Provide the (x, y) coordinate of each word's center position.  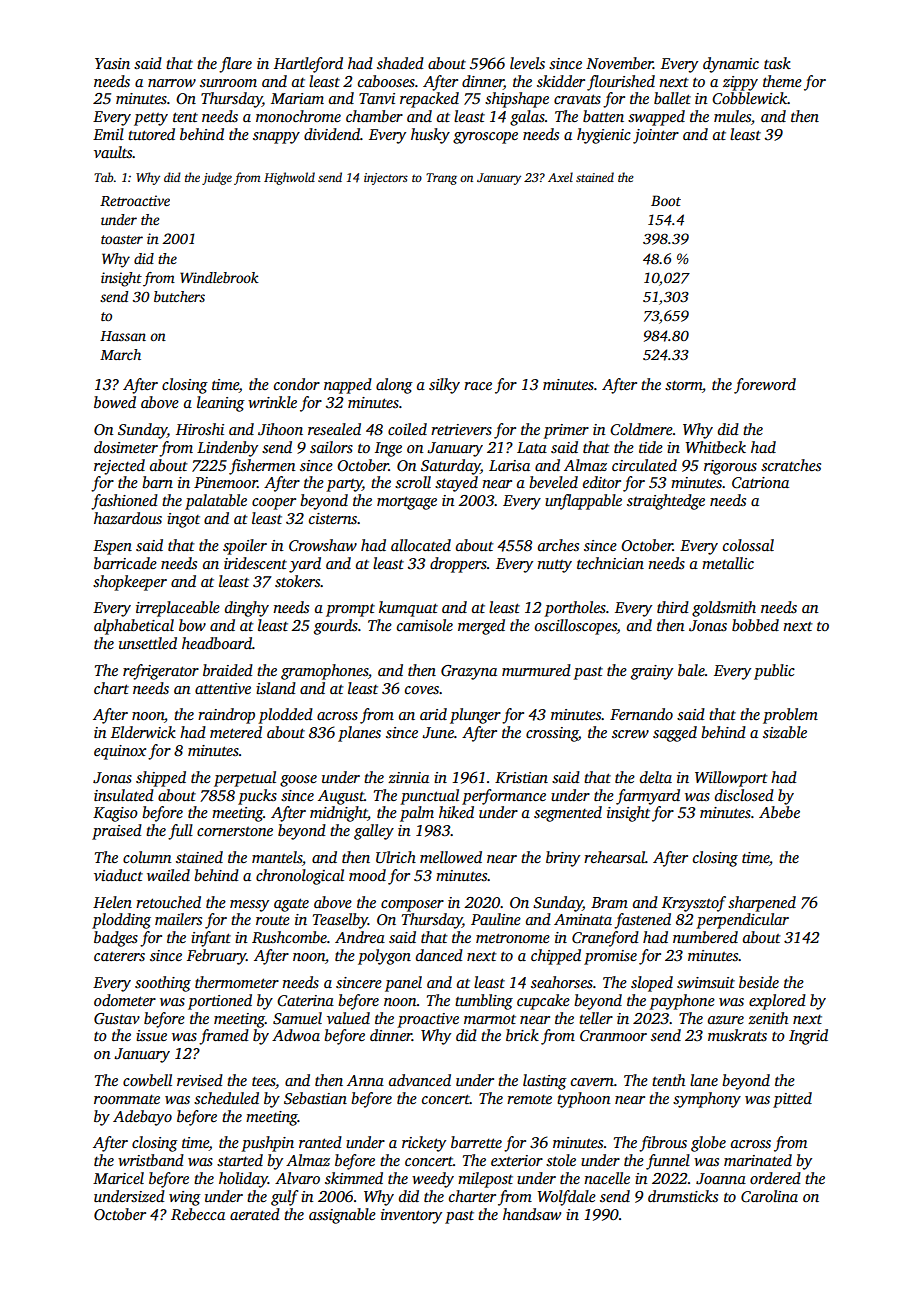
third (673, 607)
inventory (411, 1216)
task (777, 63)
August (341, 797)
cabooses (386, 81)
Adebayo (142, 1118)
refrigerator (161, 672)
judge (217, 178)
